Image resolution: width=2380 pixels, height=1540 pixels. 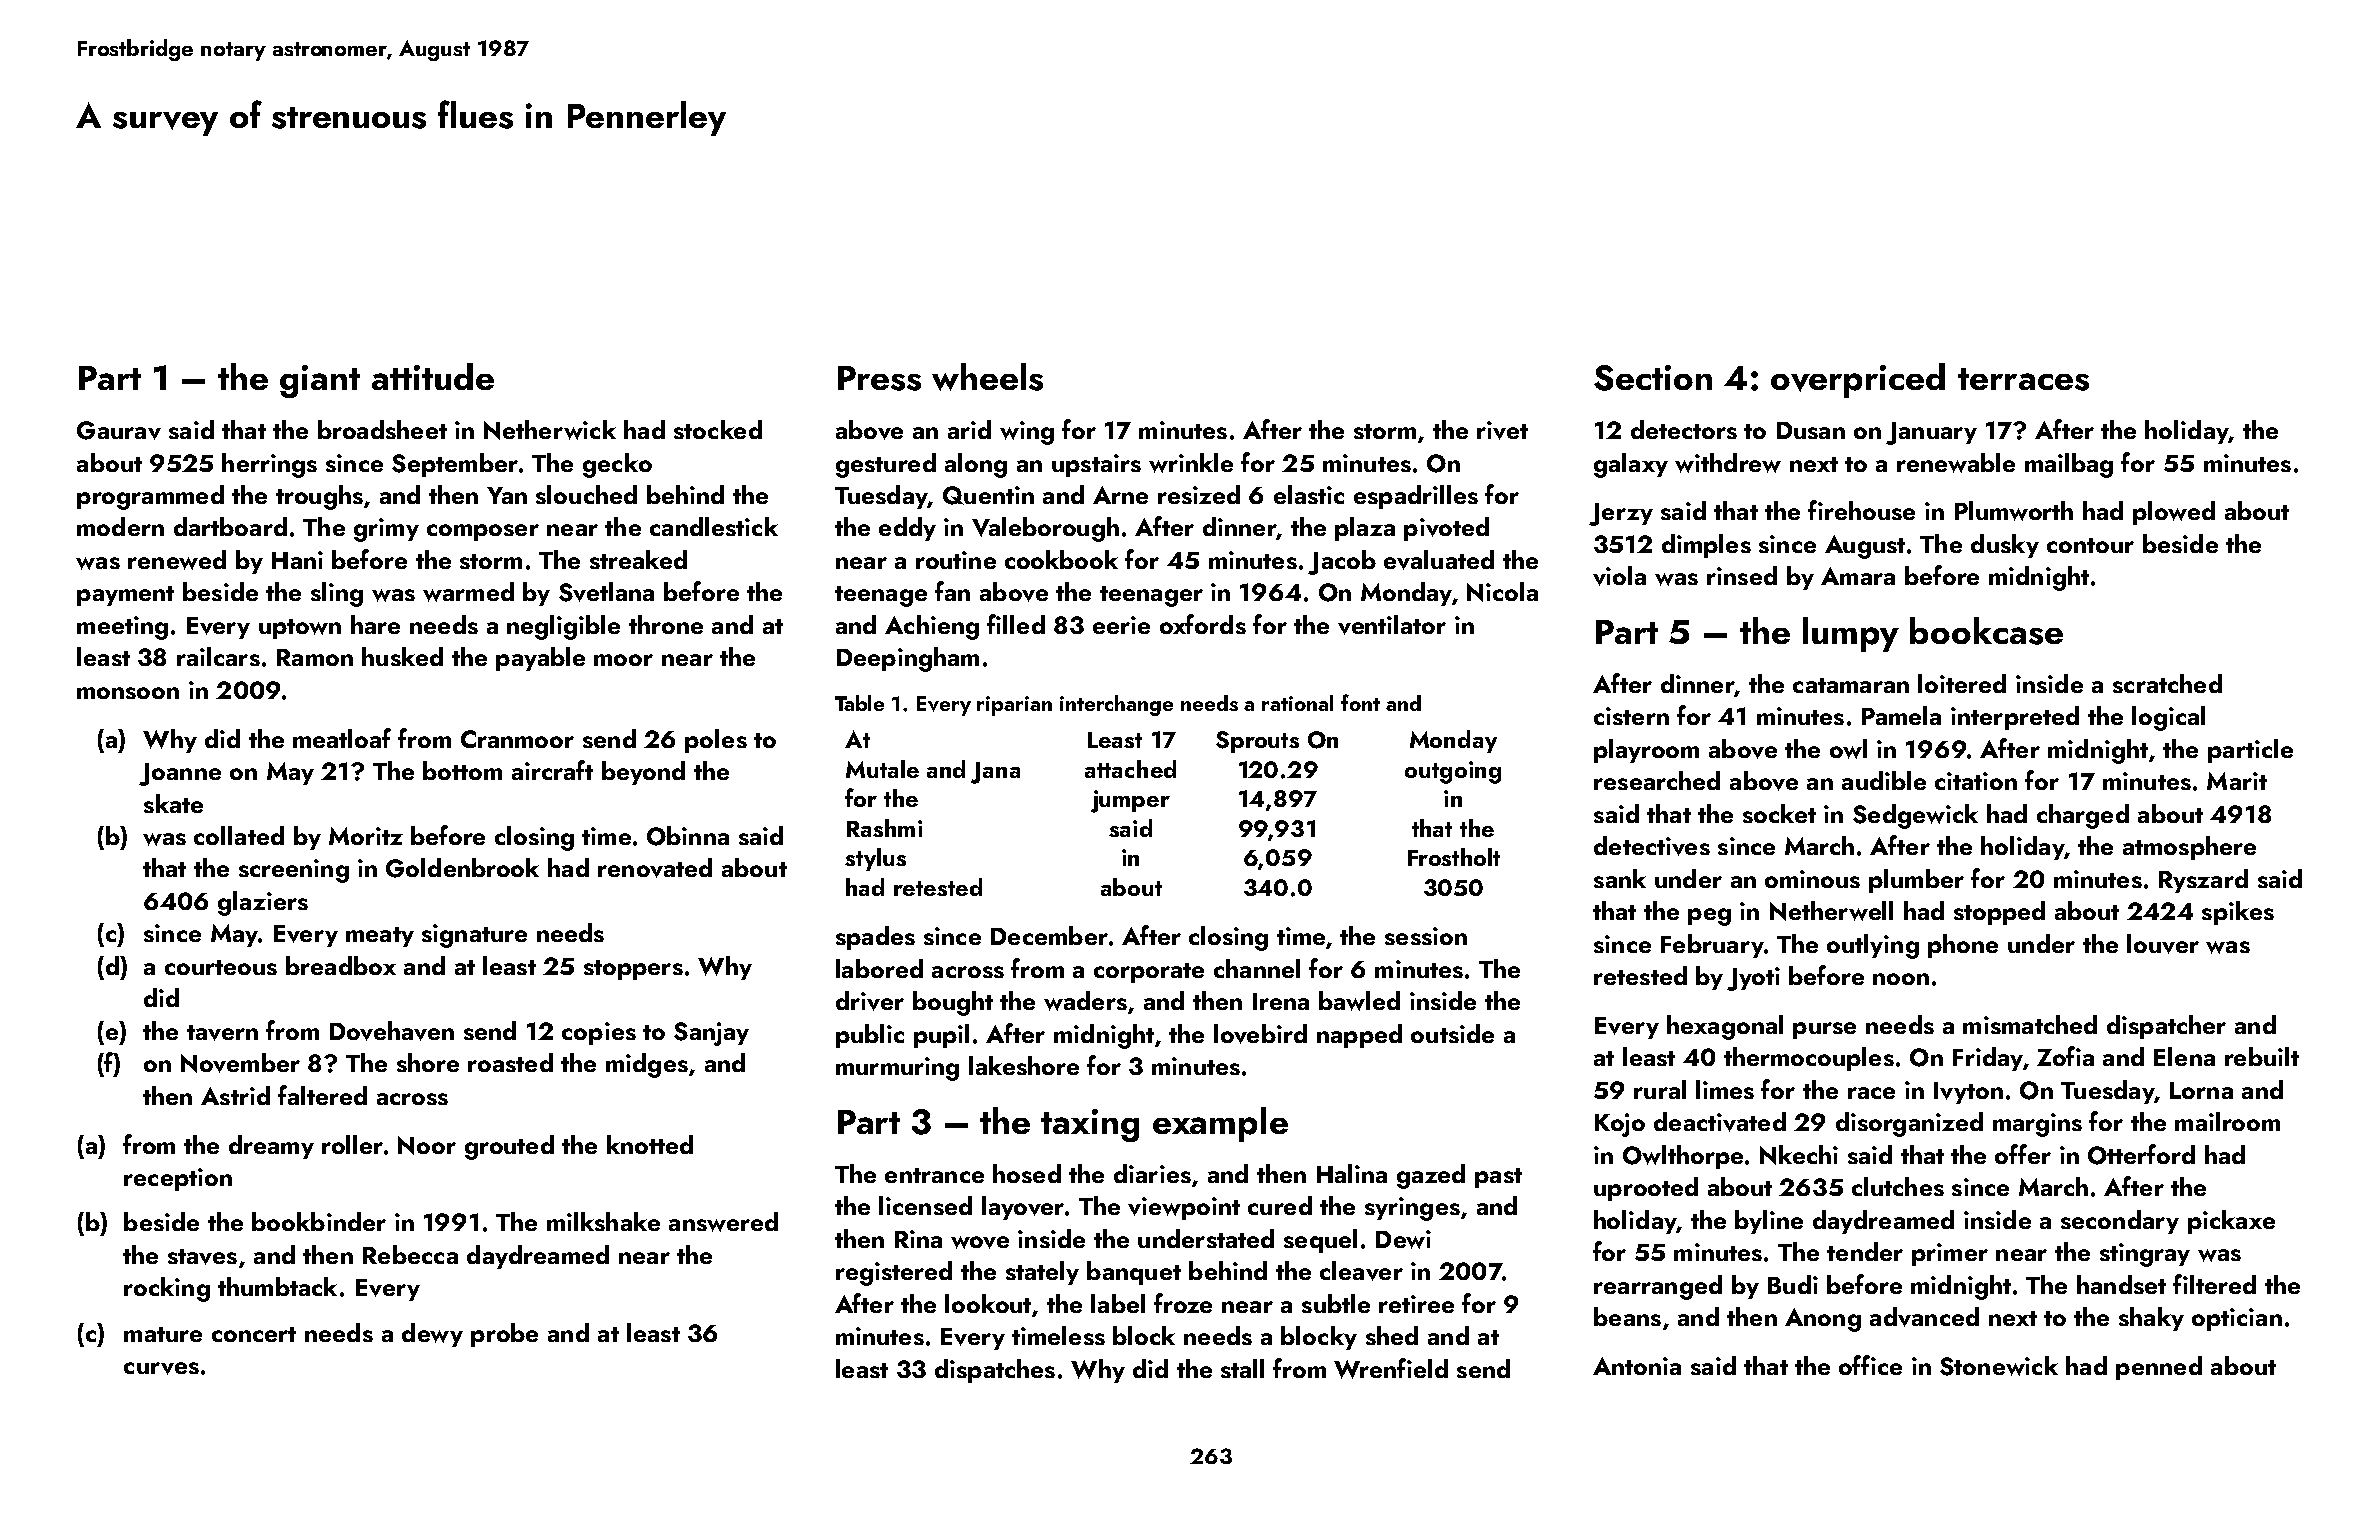 What do you see at coordinates (1260, 1034) in the page?
I see `lovebird` at bounding box center [1260, 1034].
